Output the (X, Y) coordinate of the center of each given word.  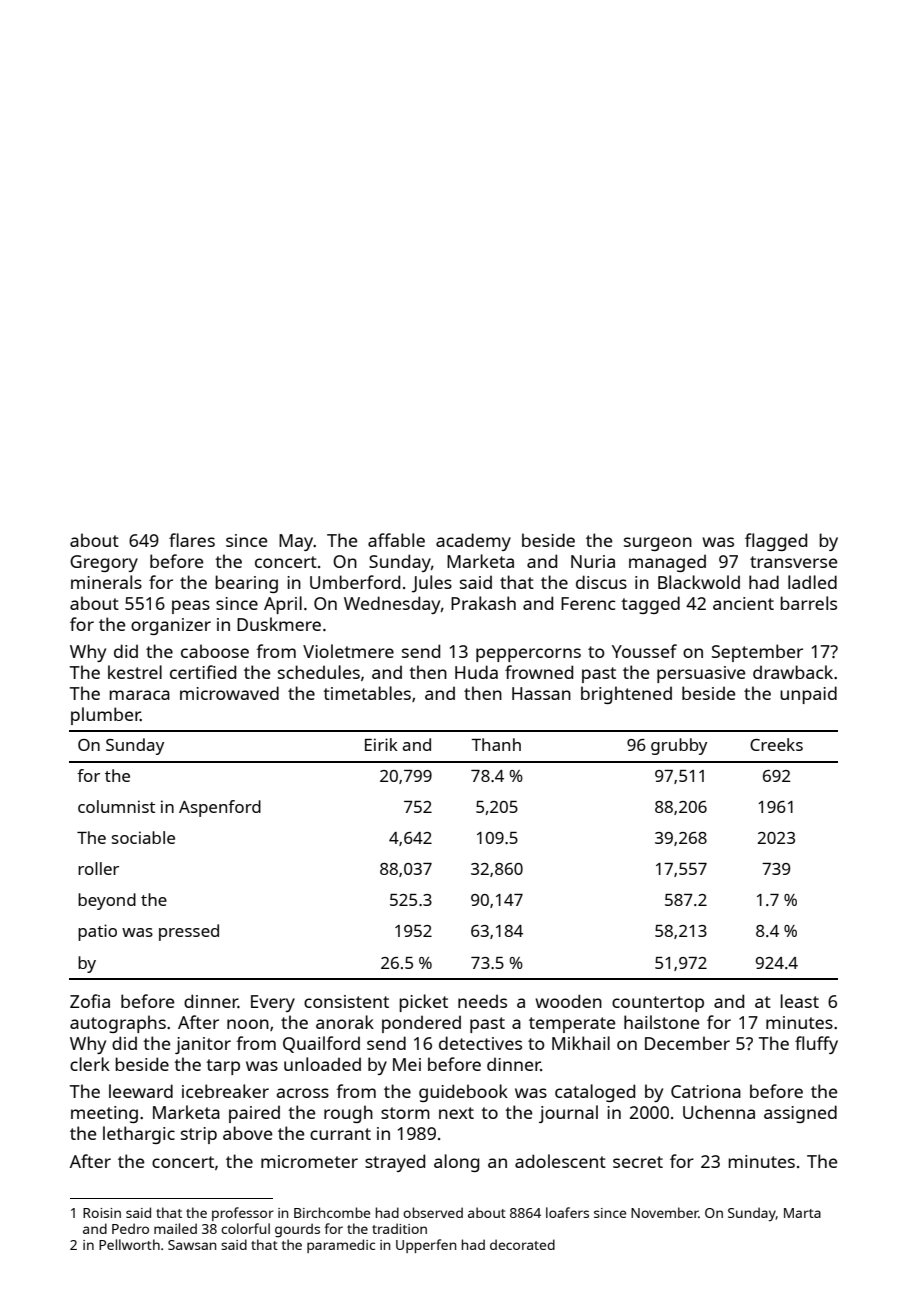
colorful (245, 1228)
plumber (106, 716)
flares (192, 540)
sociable (143, 837)
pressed (189, 932)
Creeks (776, 744)
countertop (658, 1004)
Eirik (381, 744)
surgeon (658, 544)
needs (482, 1001)
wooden (568, 1001)
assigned (800, 1114)
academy (473, 542)
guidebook (463, 1093)
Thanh (496, 744)
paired (254, 1114)
